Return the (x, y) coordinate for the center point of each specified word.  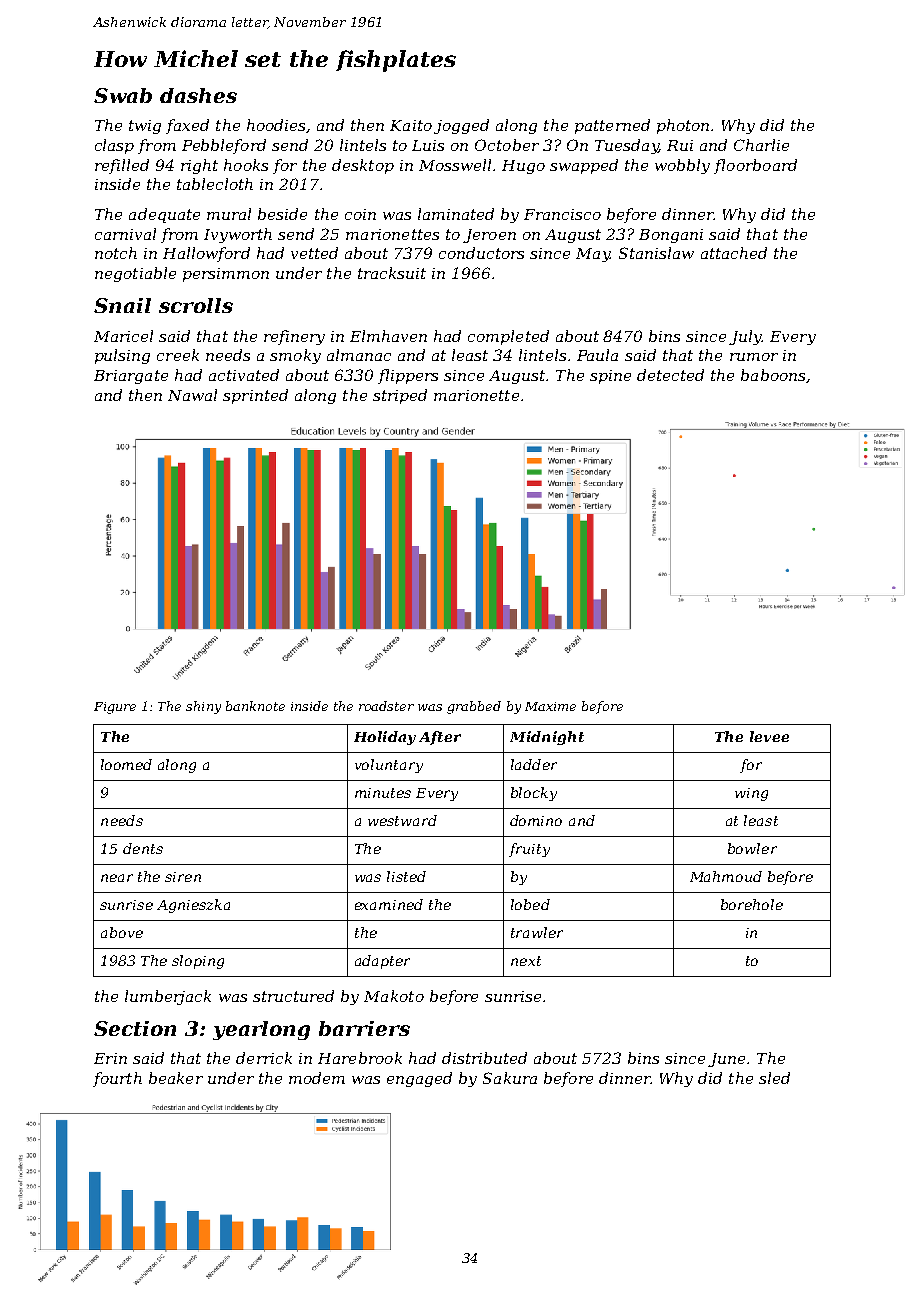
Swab (123, 95)
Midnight (547, 738)
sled (774, 1078)
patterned (612, 126)
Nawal (192, 395)
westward (402, 820)
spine (610, 377)
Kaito (411, 125)
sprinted (255, 396)
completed (508, 337)
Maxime (550, 706)
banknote (255, 706)
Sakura (510, 1078)
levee (769, 736)
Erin (110, 1058)
